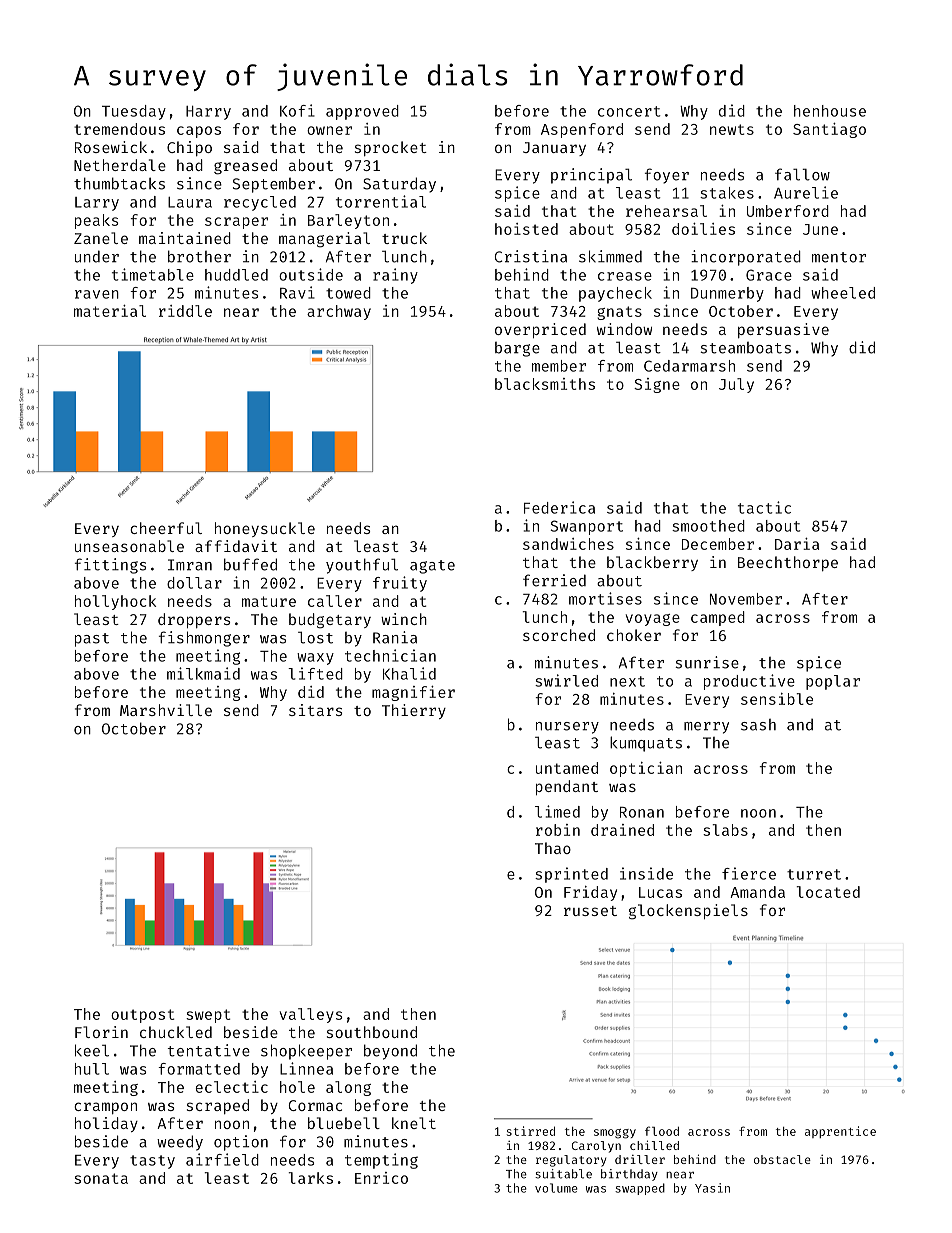 The image size is (952, 1233). I want to click on smoothed, so click(708, 526).
